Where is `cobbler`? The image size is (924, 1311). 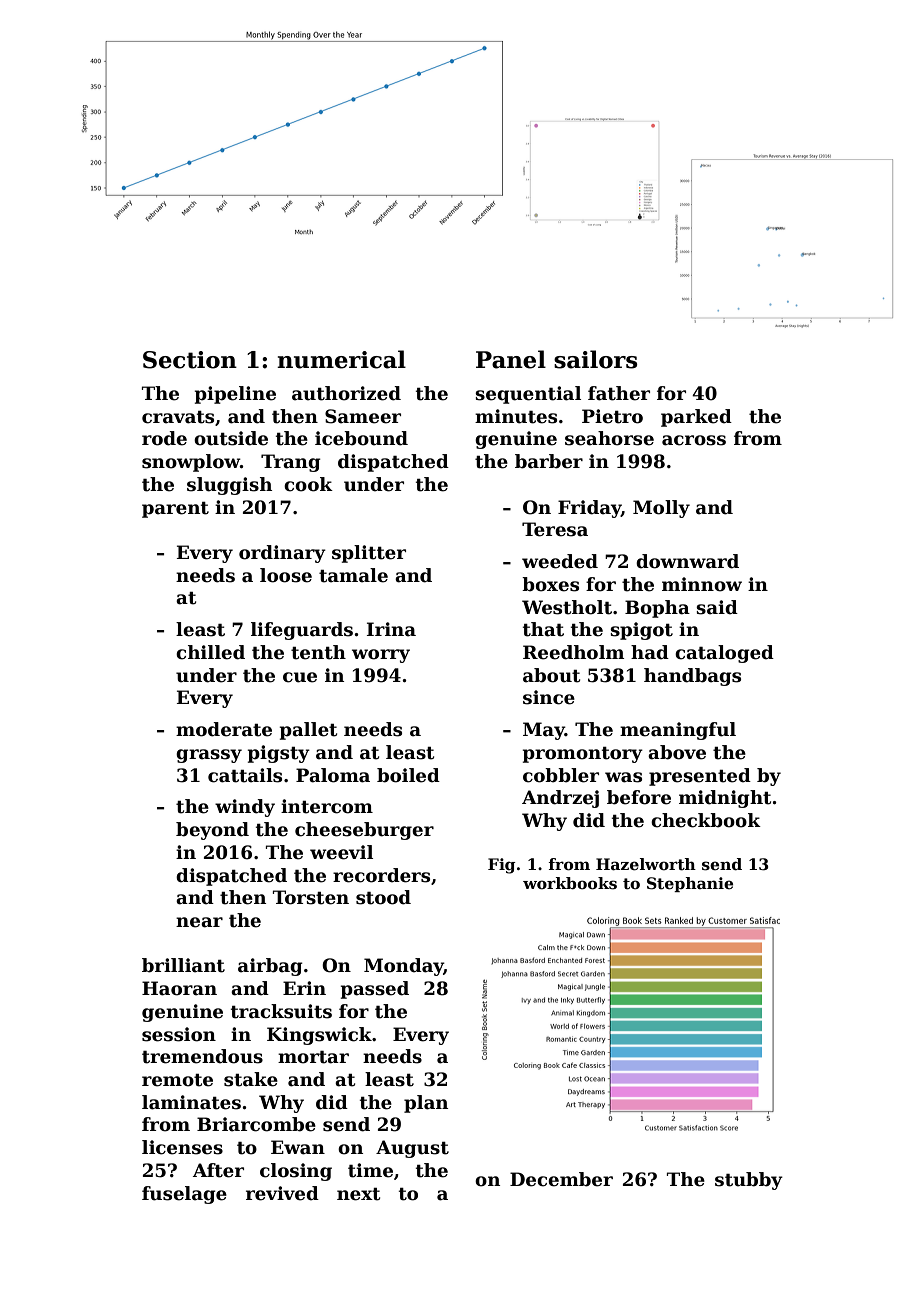 cobbler is located at coordinates (561, 775).
